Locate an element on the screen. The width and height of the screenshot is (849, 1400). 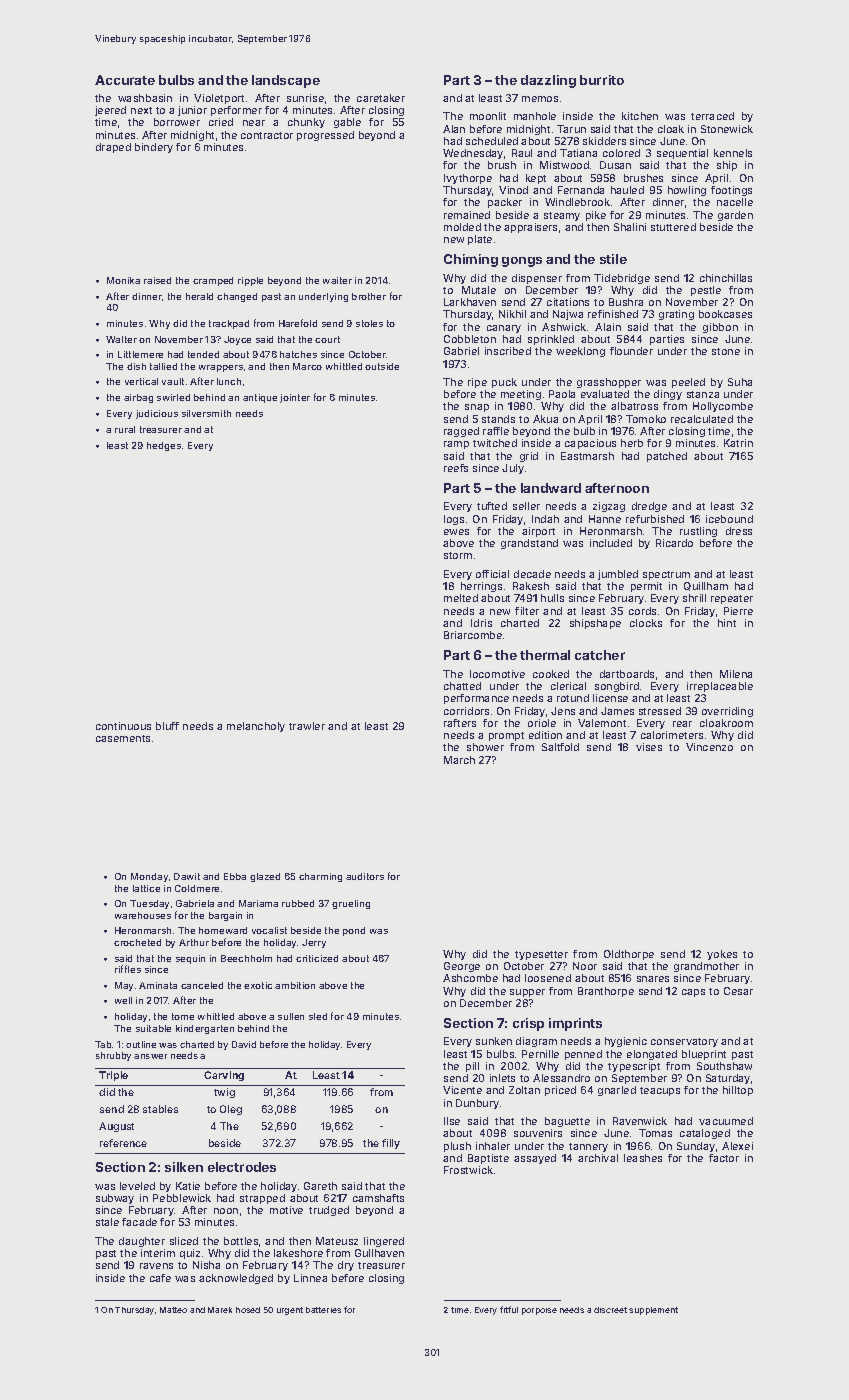
melancholy is located at coordinates (256, 727).
